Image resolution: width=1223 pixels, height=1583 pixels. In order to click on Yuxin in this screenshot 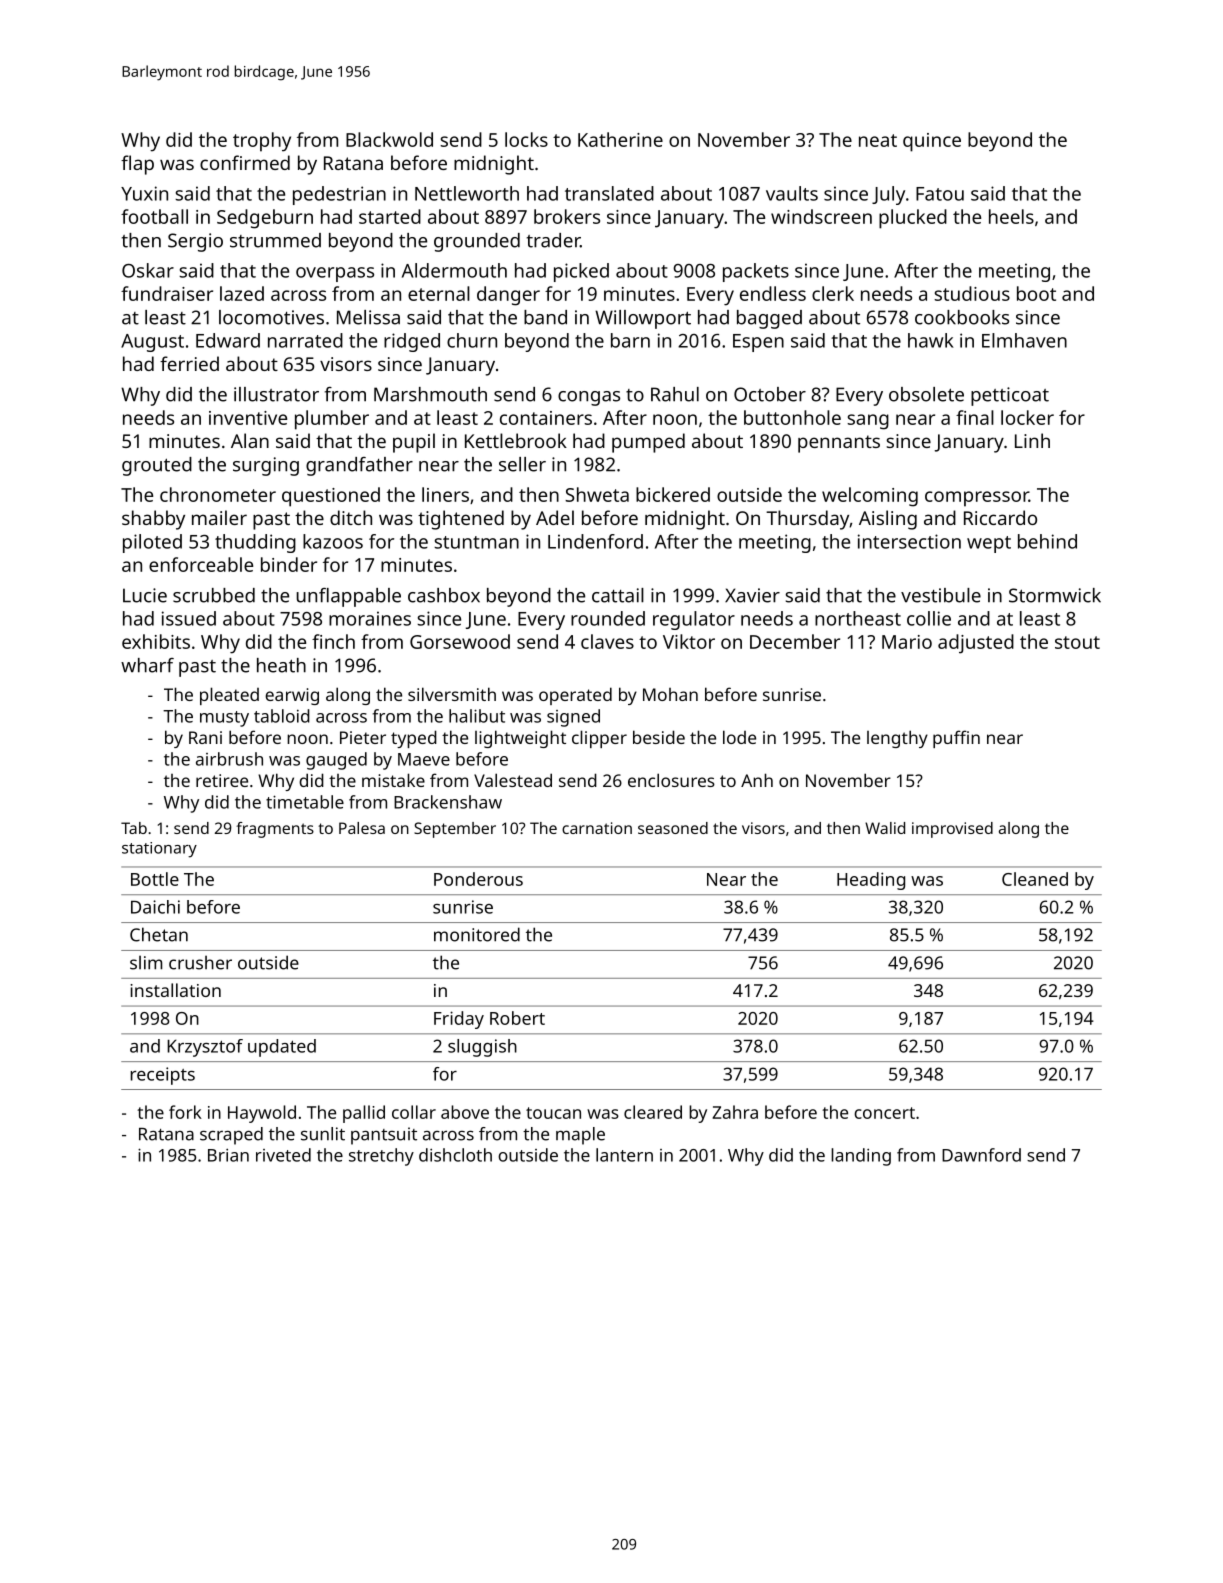, I will do `click(144, 193)`.
